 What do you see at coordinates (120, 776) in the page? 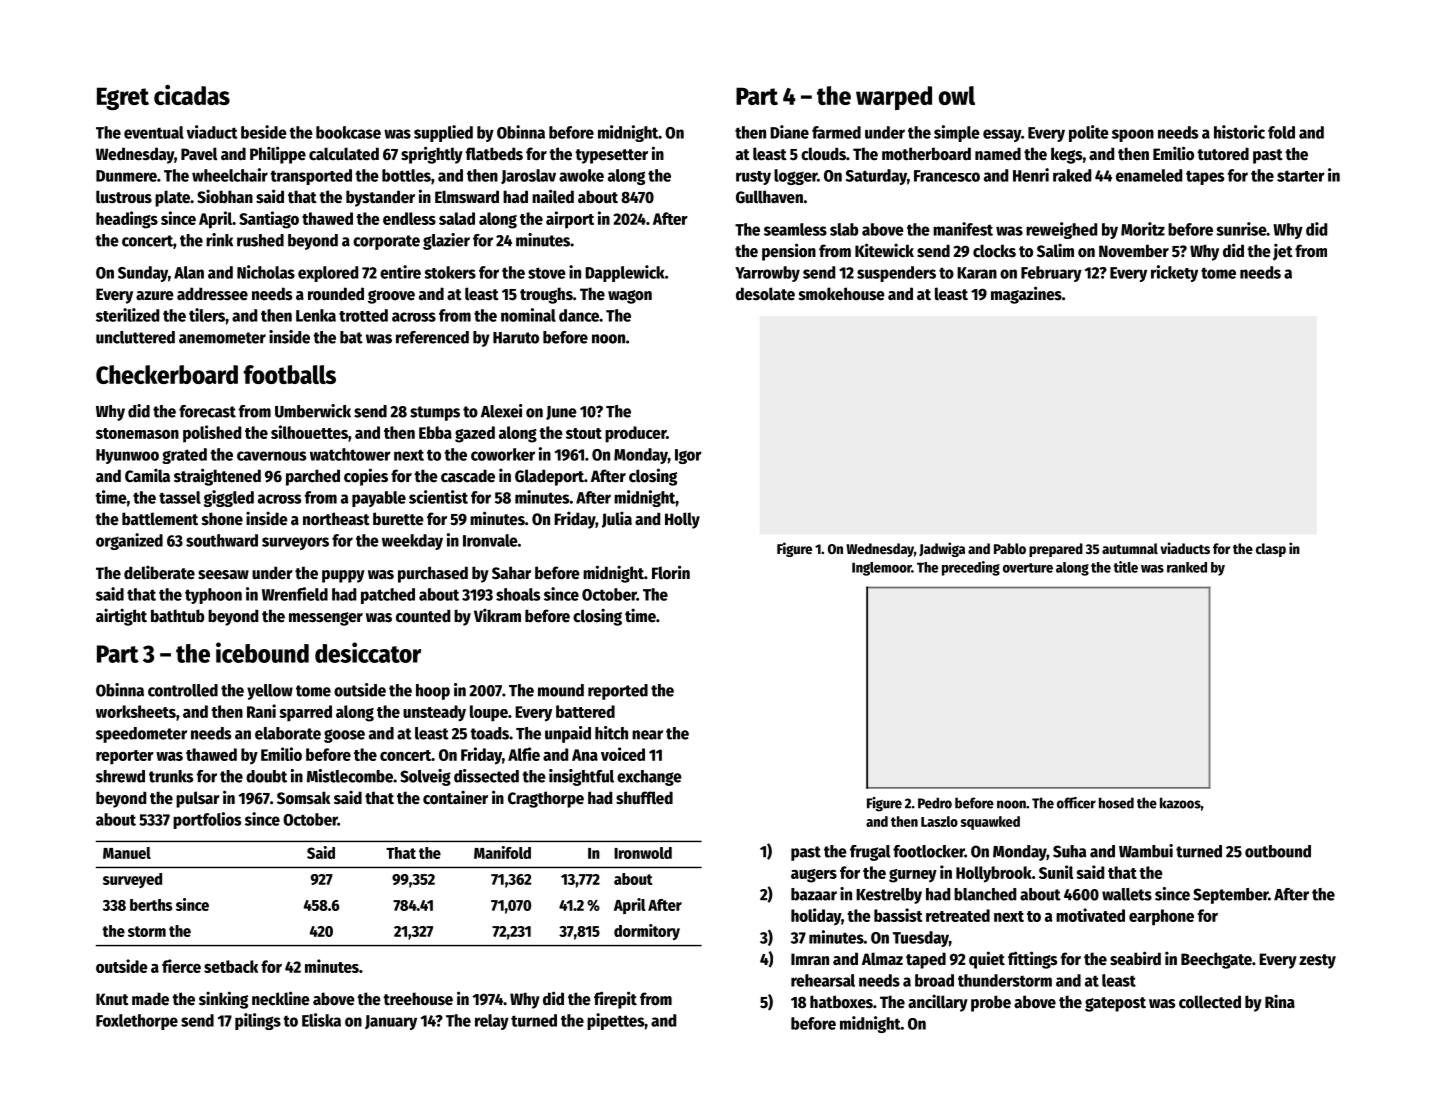
I see `shrewd` at bounding box center [120, 776].
